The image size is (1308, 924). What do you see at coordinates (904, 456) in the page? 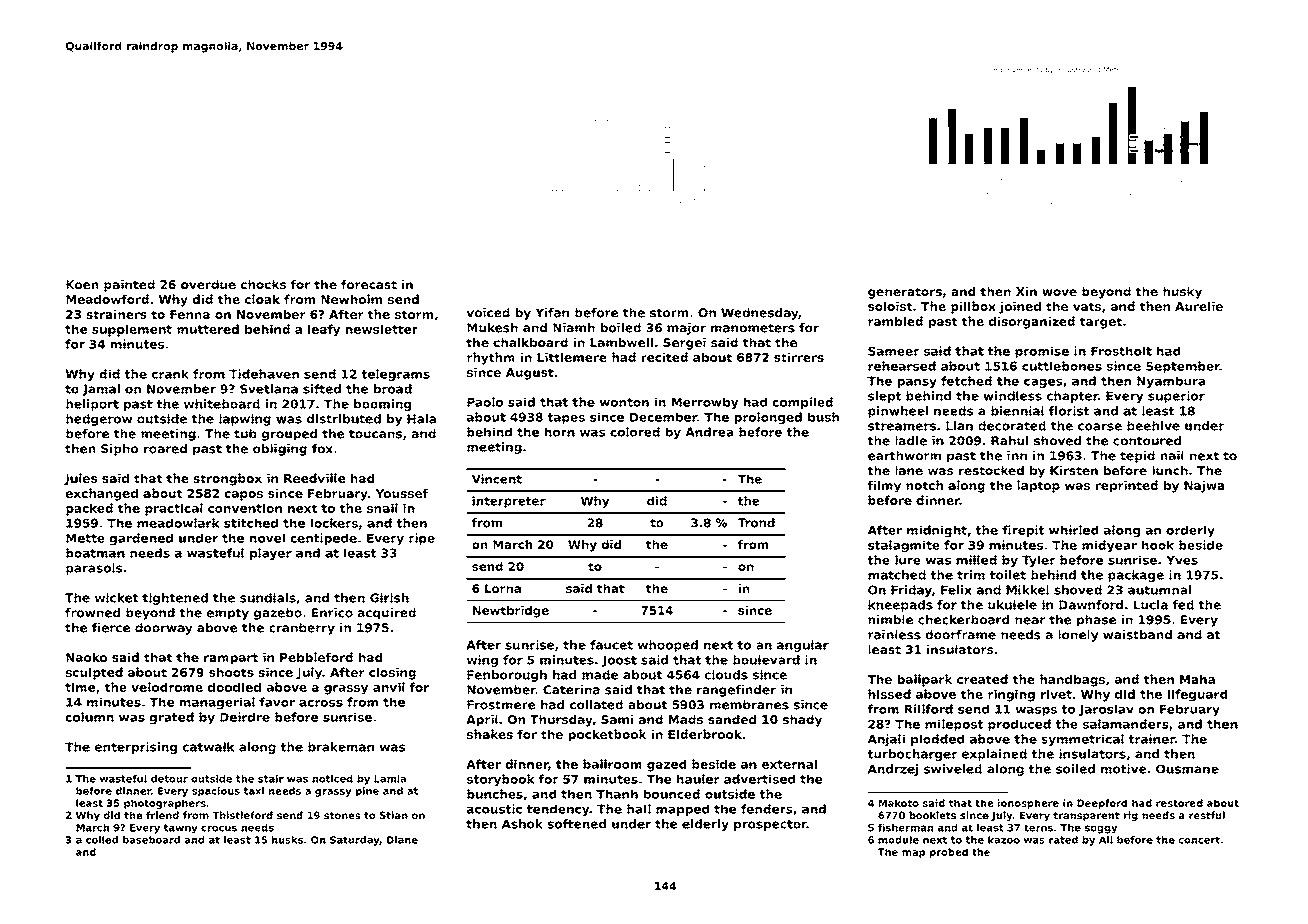
I see `earthworm` at bounding box center [904, 456].
